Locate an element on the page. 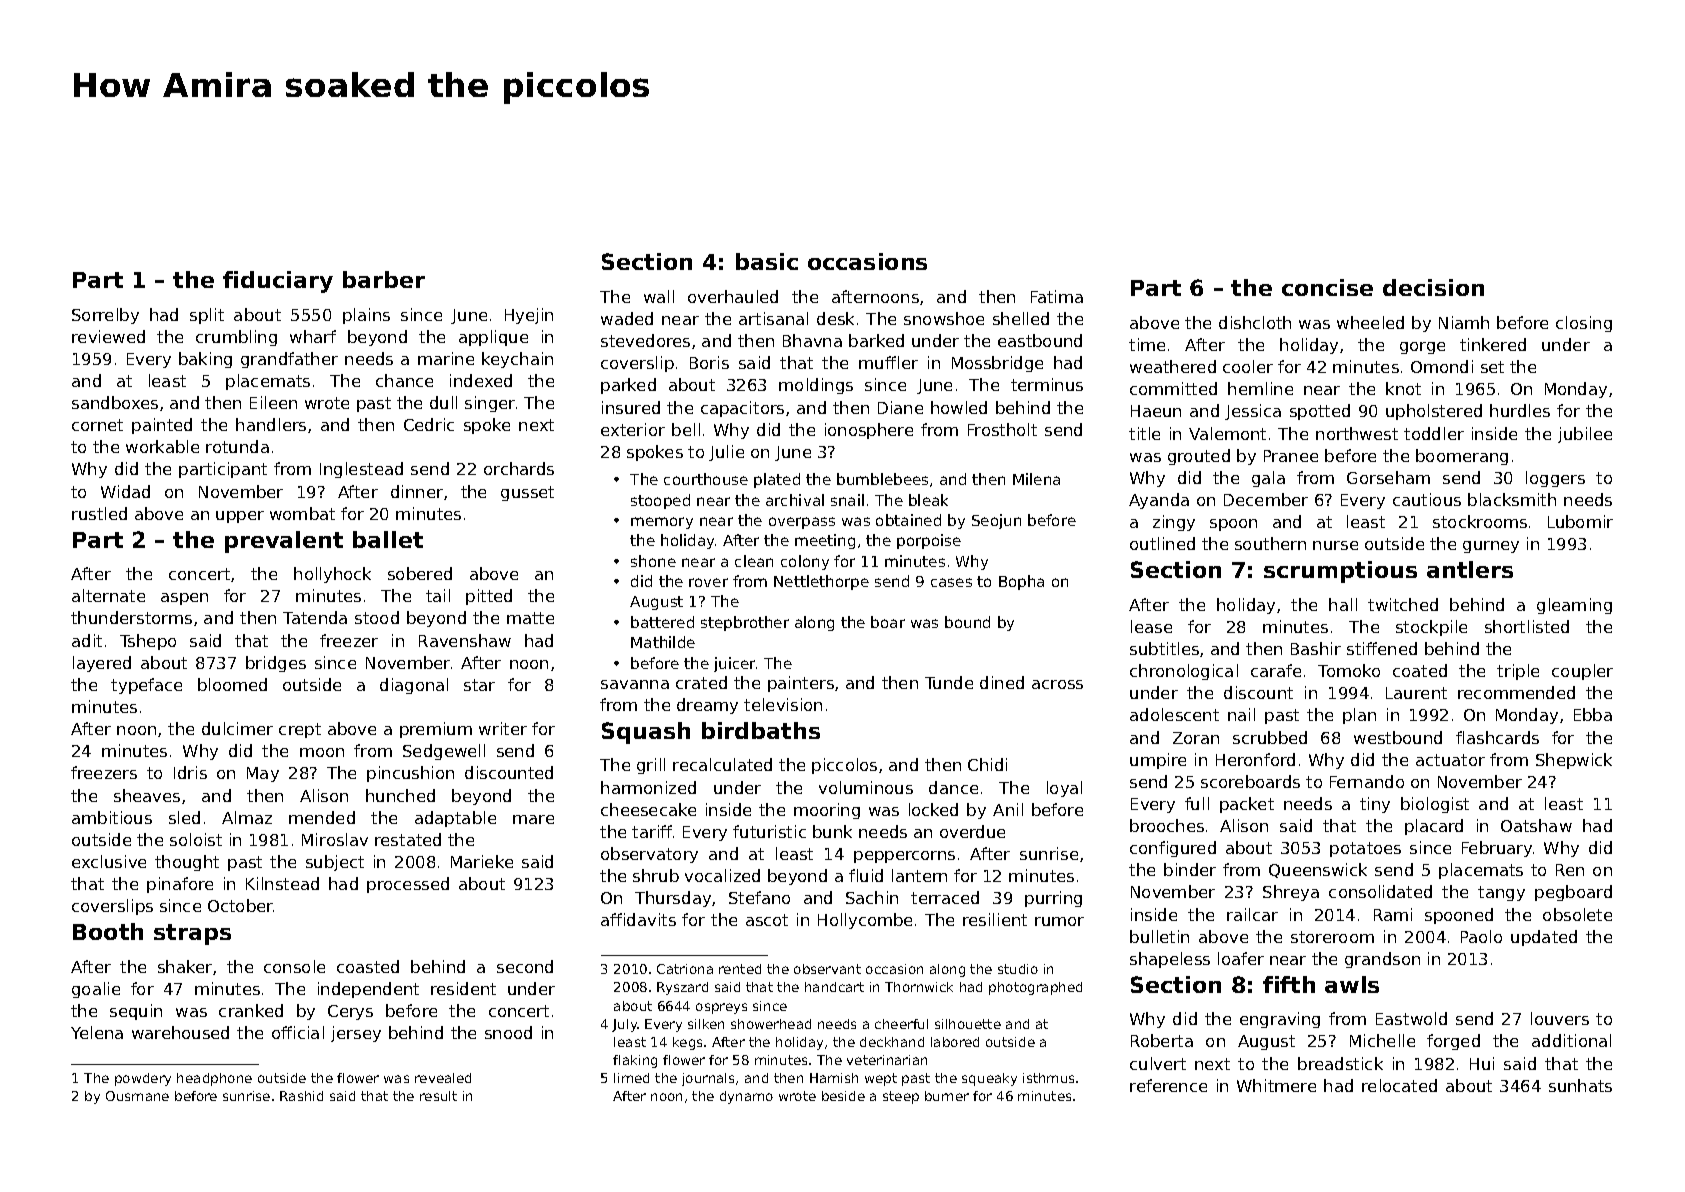 The width and height of the page is (1685, 1192). powdery is located at coordinates (143, 1079).
